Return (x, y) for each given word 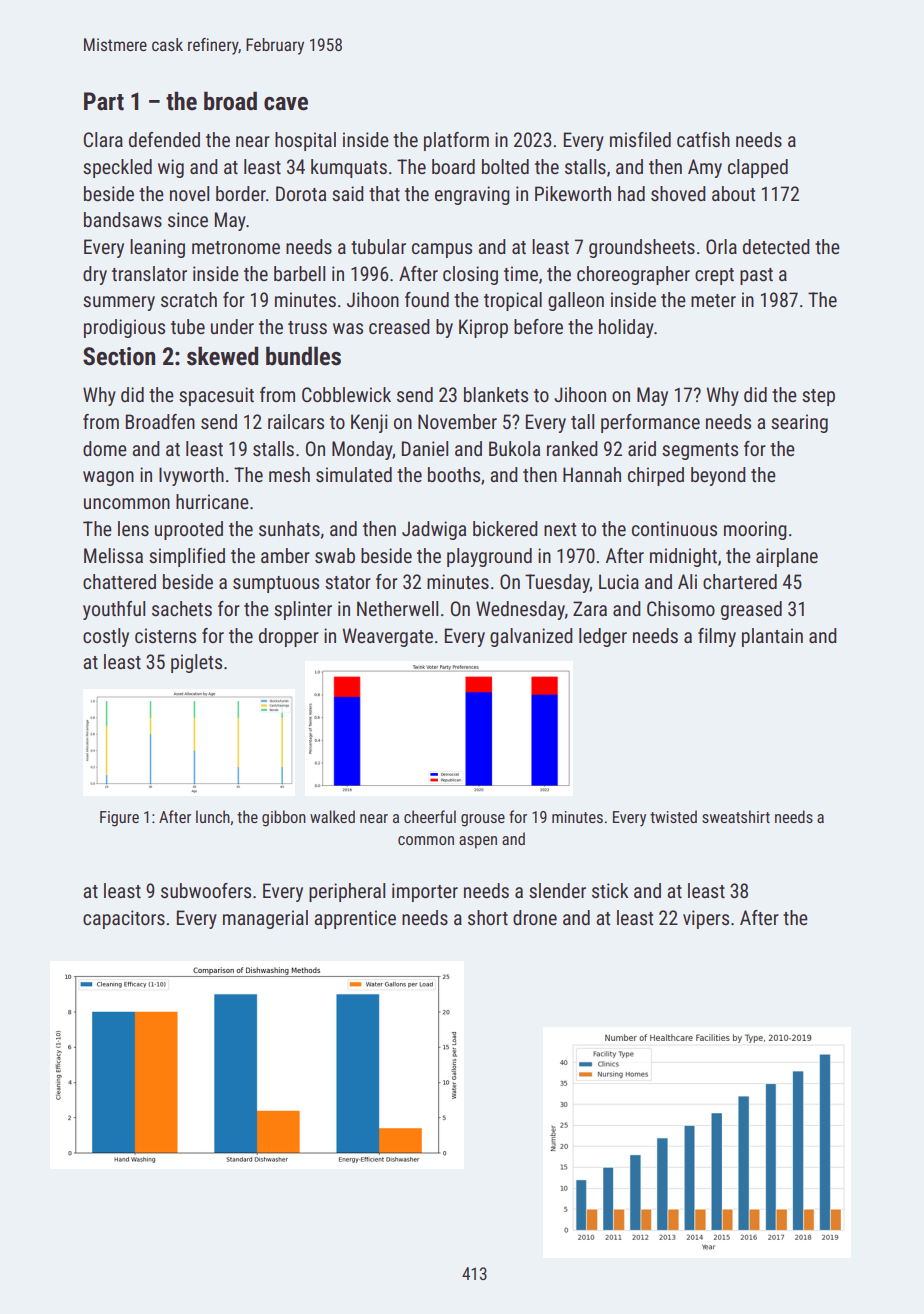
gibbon (284, 818)
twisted (673, 816)
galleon (576, 301)
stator (348, 582)
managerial (265, 919)
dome (105, 448)
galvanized (531, 637)
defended (164, 139)
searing (799, 423)
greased (751, 610)
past (756, 276)
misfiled (640, 139)
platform (456, 141)
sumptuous (276, 584)
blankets (496, 394)
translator (149, 273)
